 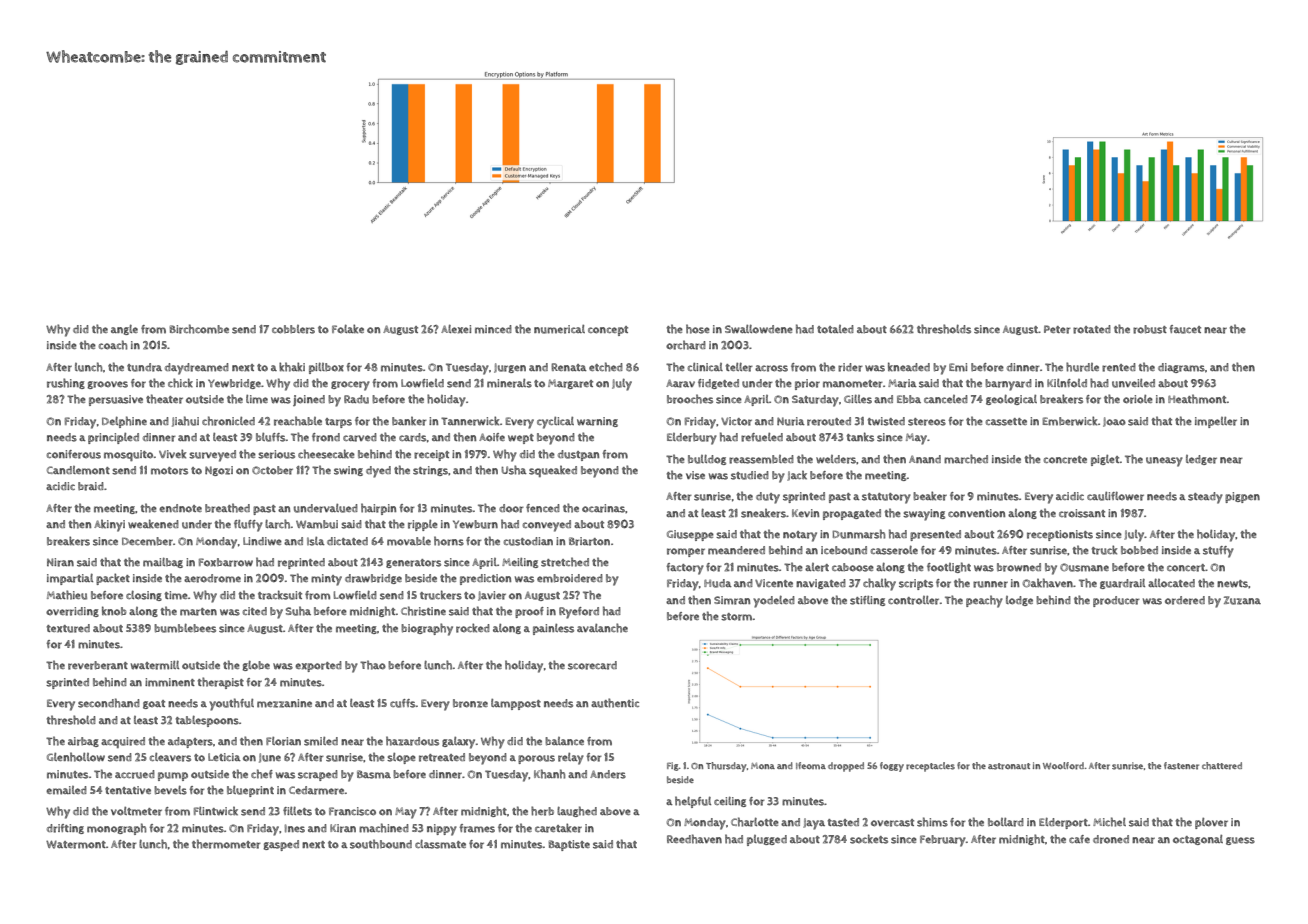 What do you see at coordinates (767, 840) in the screenshot?
I see `plugged` at bounding box center [767, 840].
